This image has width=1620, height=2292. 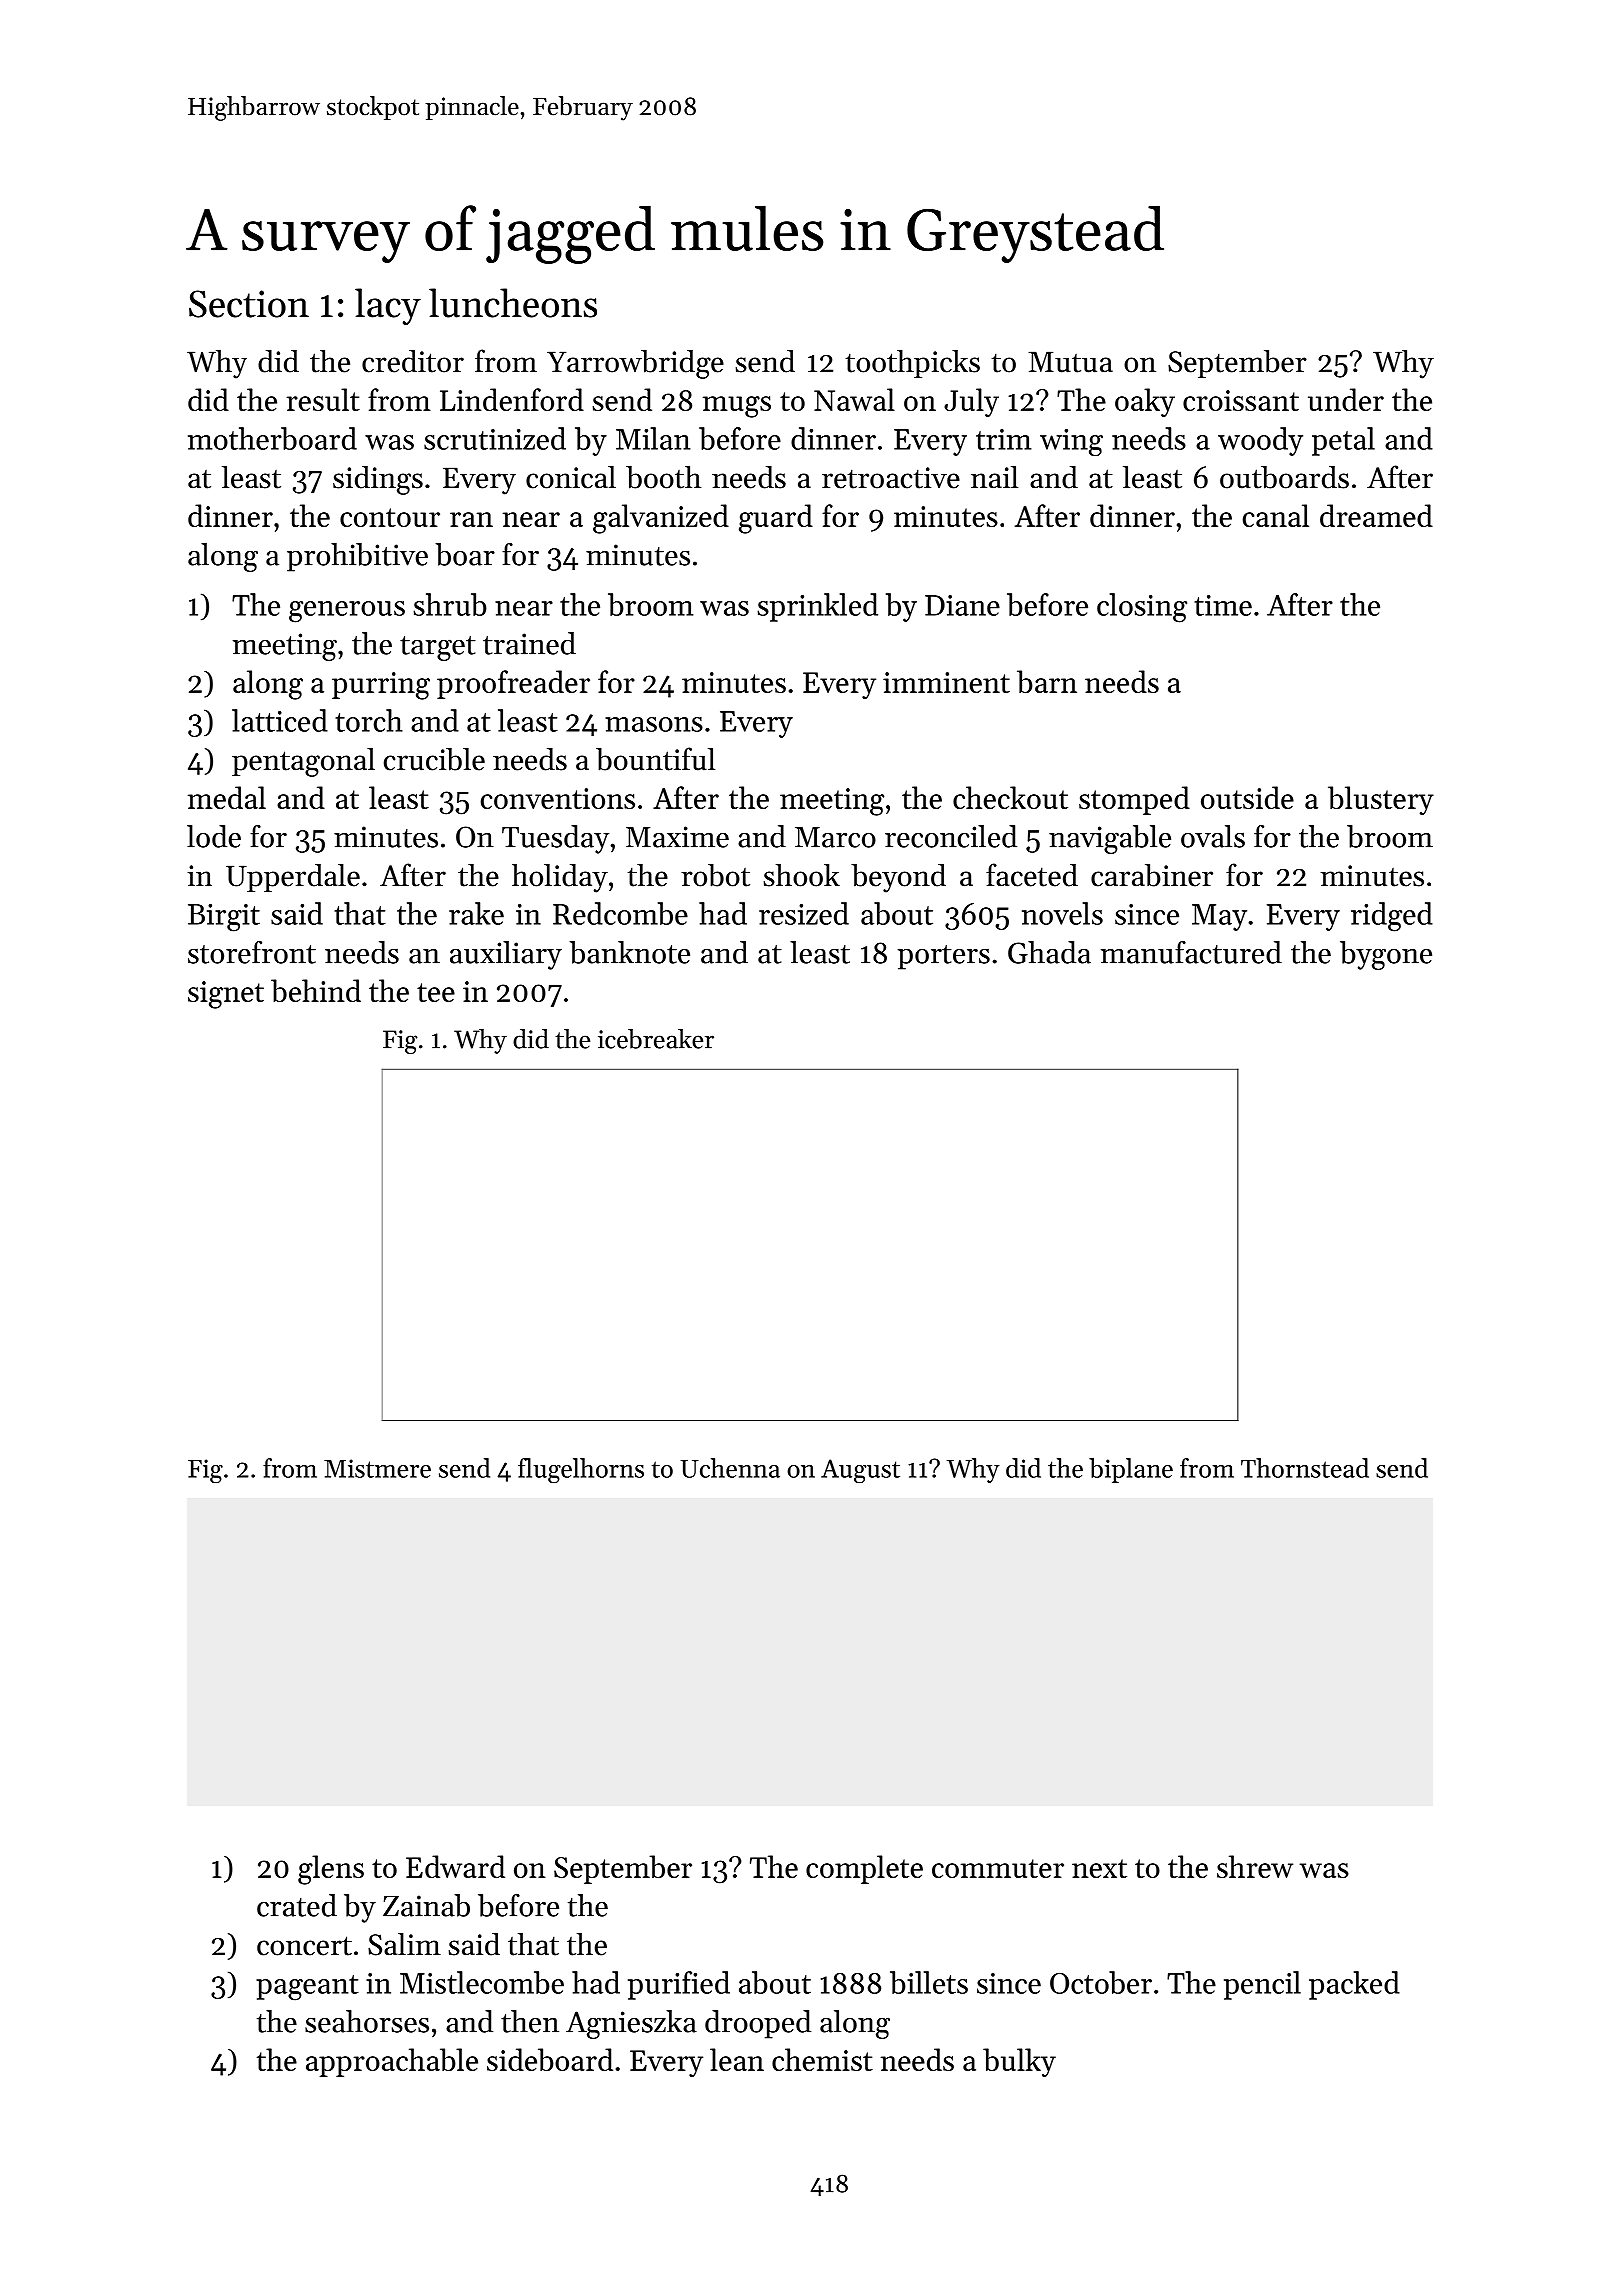 What do you see at coordinates (1386, 955) in the image?
I see `bygone` at bounding box center [1386, 955].
